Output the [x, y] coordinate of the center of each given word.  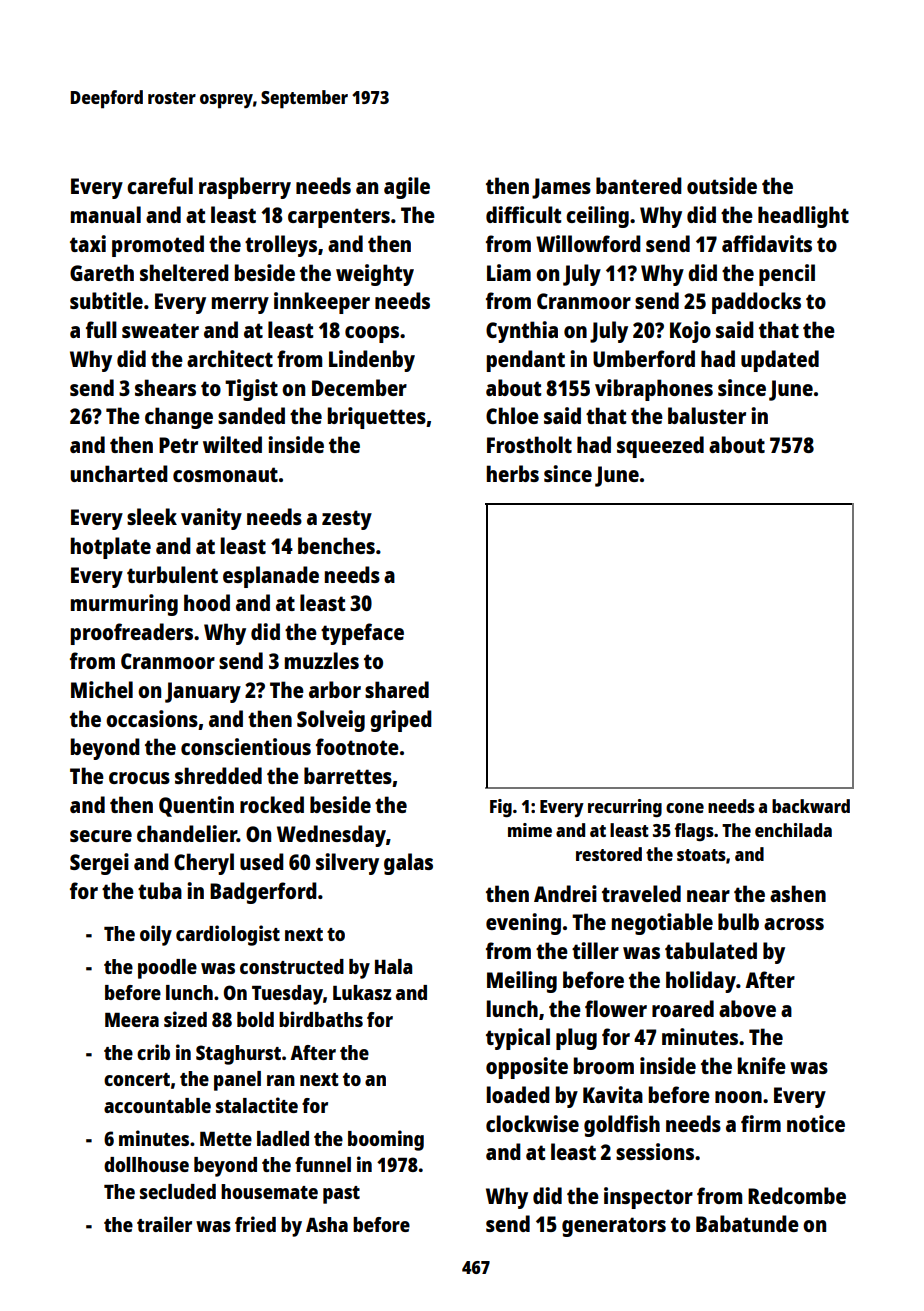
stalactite [257, 1105]
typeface [362, 634]
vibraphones [654, 390]
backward [811, 806]
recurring [625, 808]
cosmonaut [225, 474]
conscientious [246, 746]
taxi [88, 243]
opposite [527, 1068]
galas [408, 864]
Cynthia [522, 332]
